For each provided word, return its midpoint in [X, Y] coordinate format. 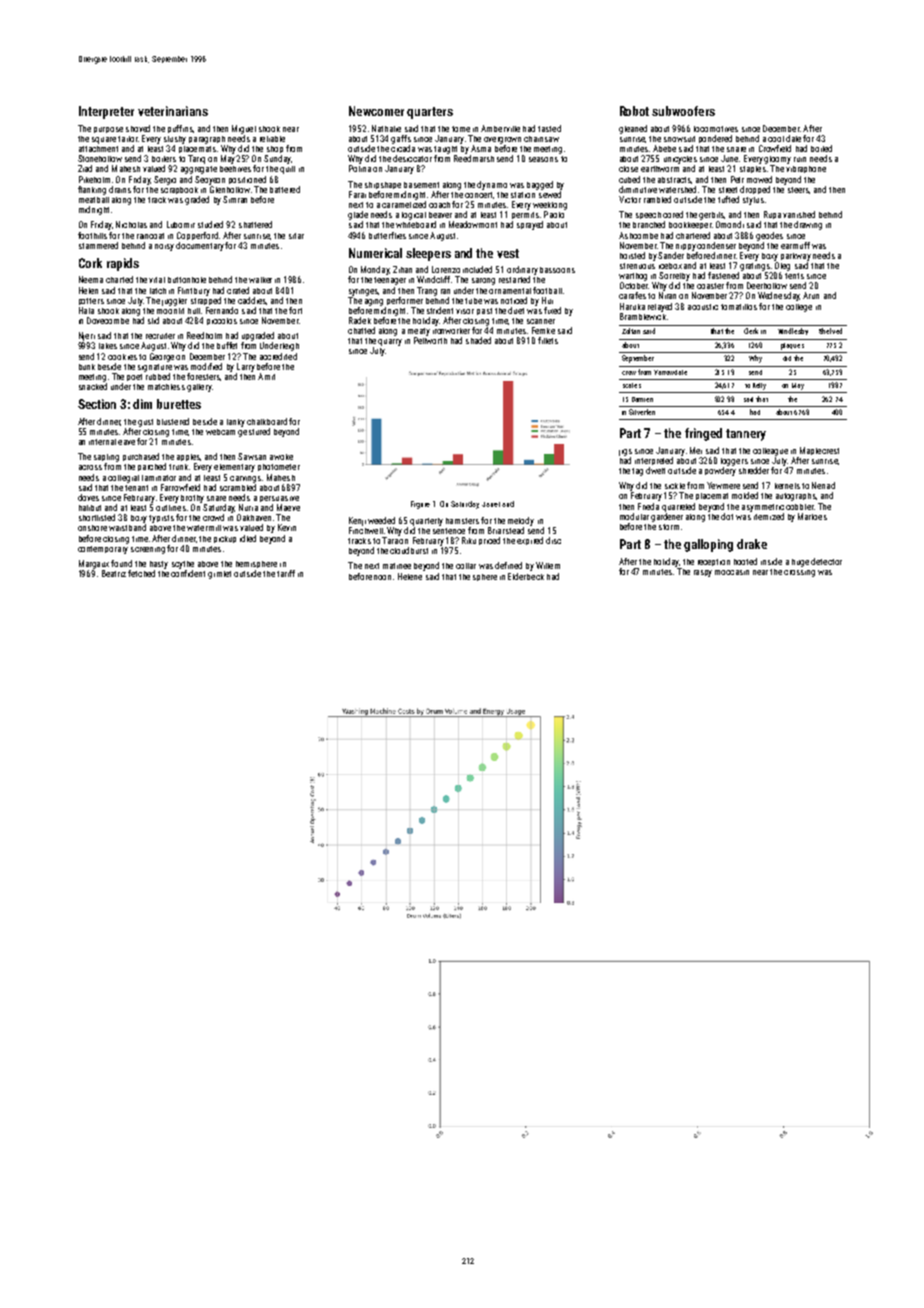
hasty [159, 565]
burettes [179, 404]
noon [382, 577]
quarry [390, 342]
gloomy [777, 160]
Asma [481, 148]
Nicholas [131, 224]
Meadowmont [473, 224]
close [628, 169]
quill [287, 170]
